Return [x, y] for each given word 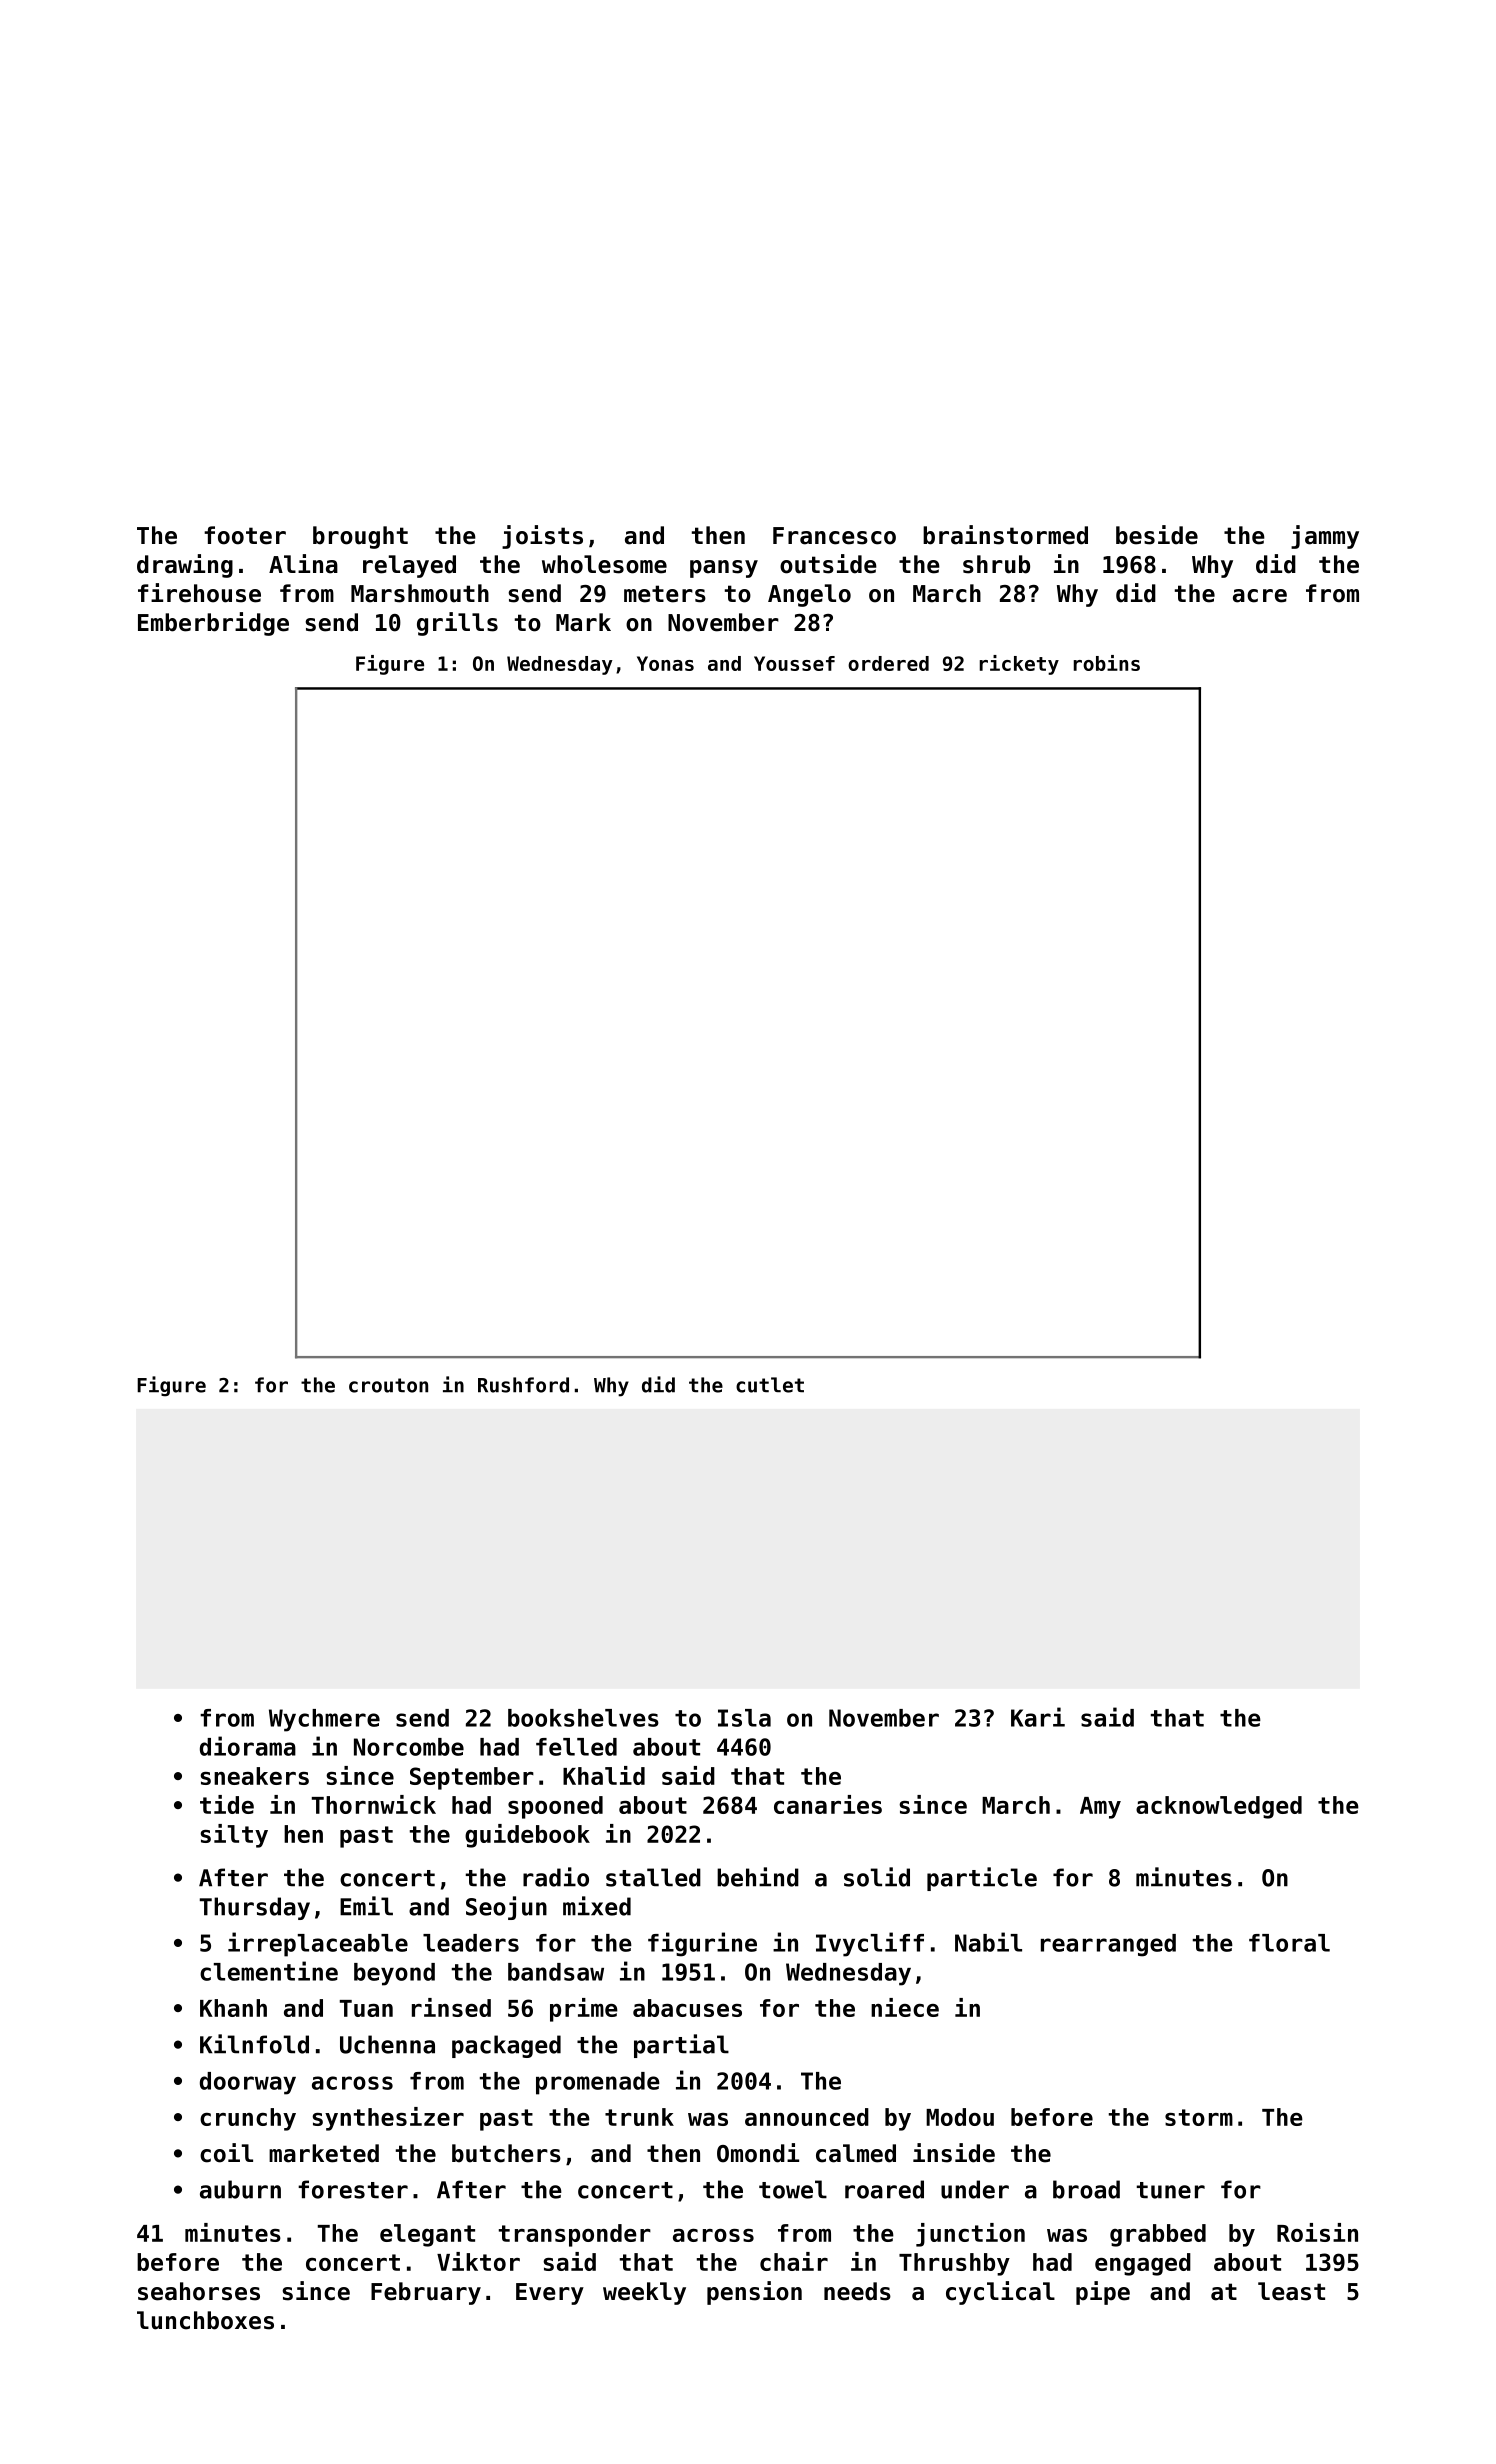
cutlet [770, 1385]
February [426, 2293]
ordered [888, 663]
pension [754, 2293]
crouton [388, 1385]
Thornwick [374, 1804]
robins [1107, 663]
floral [1289, 1943]
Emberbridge [213, 624]
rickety [1019, 665]
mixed [597, 1906]
